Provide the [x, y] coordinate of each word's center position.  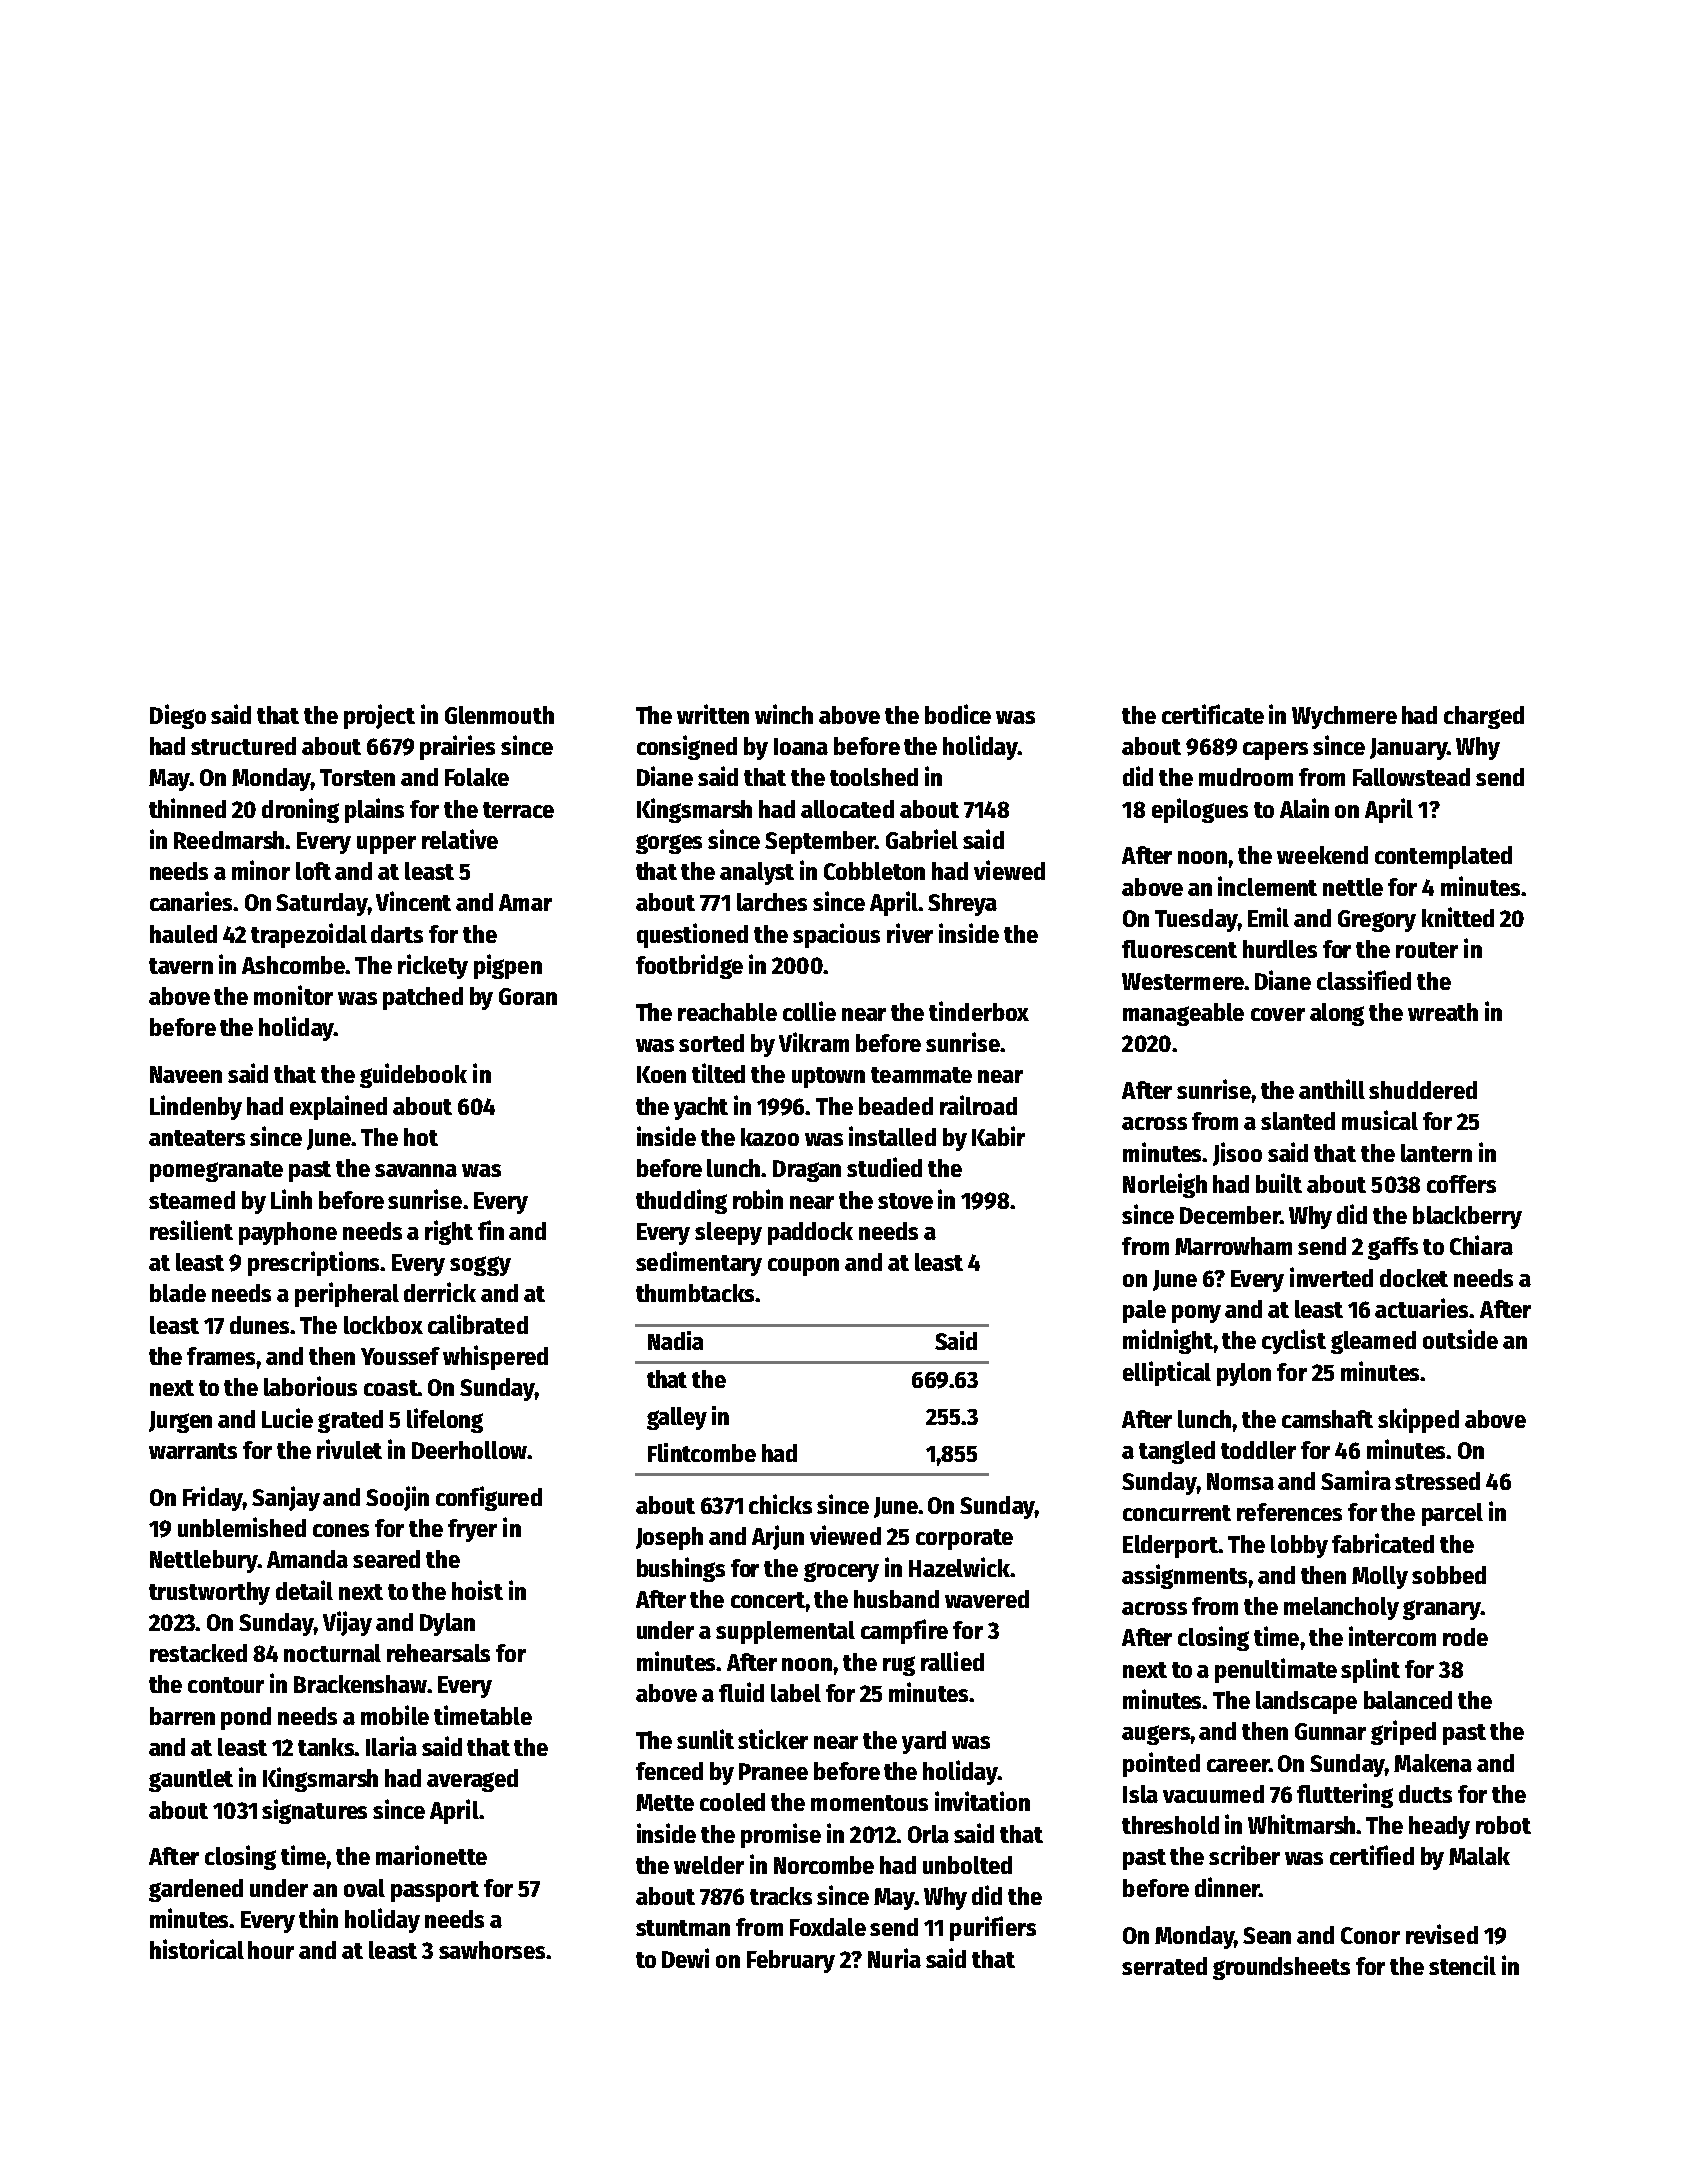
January [1408, 749]
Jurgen [180, 1422]
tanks [326, 1747]
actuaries [1422, 1308]
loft [313, 871]
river [910, 933]
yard [924, 1742]
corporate [964, 1539]
